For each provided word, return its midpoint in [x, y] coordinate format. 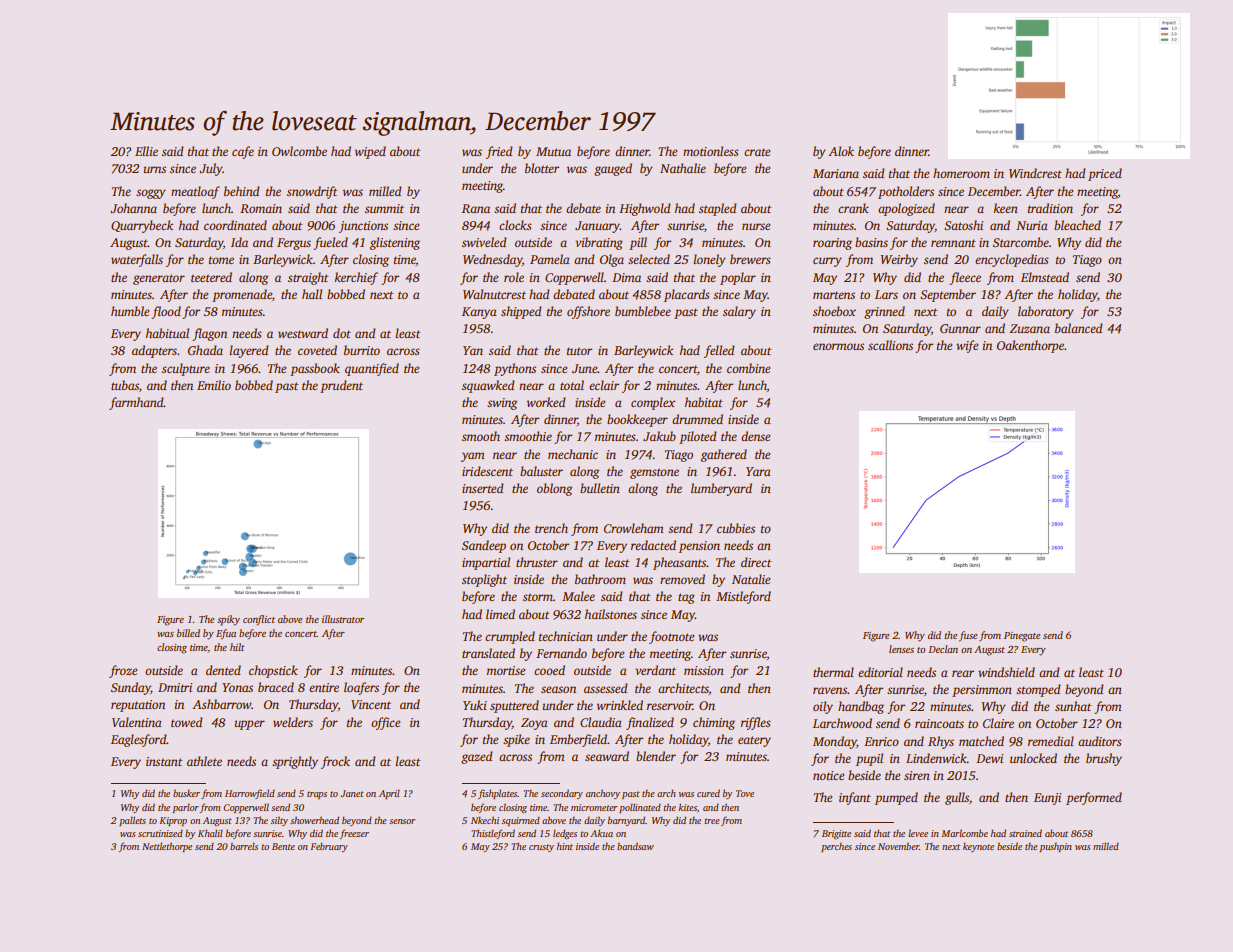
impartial [486, 563]
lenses [901, 649]
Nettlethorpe [167, 847]
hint [565, 846]
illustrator [343, 619]
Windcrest [1035, 173]
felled [719, 351]
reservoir [670, 705]
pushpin [1055, 847]
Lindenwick [936, 758]
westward [303, 333]
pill [638, 243]
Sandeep [484, 546]
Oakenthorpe [1031, 346]
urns [155, 169]
